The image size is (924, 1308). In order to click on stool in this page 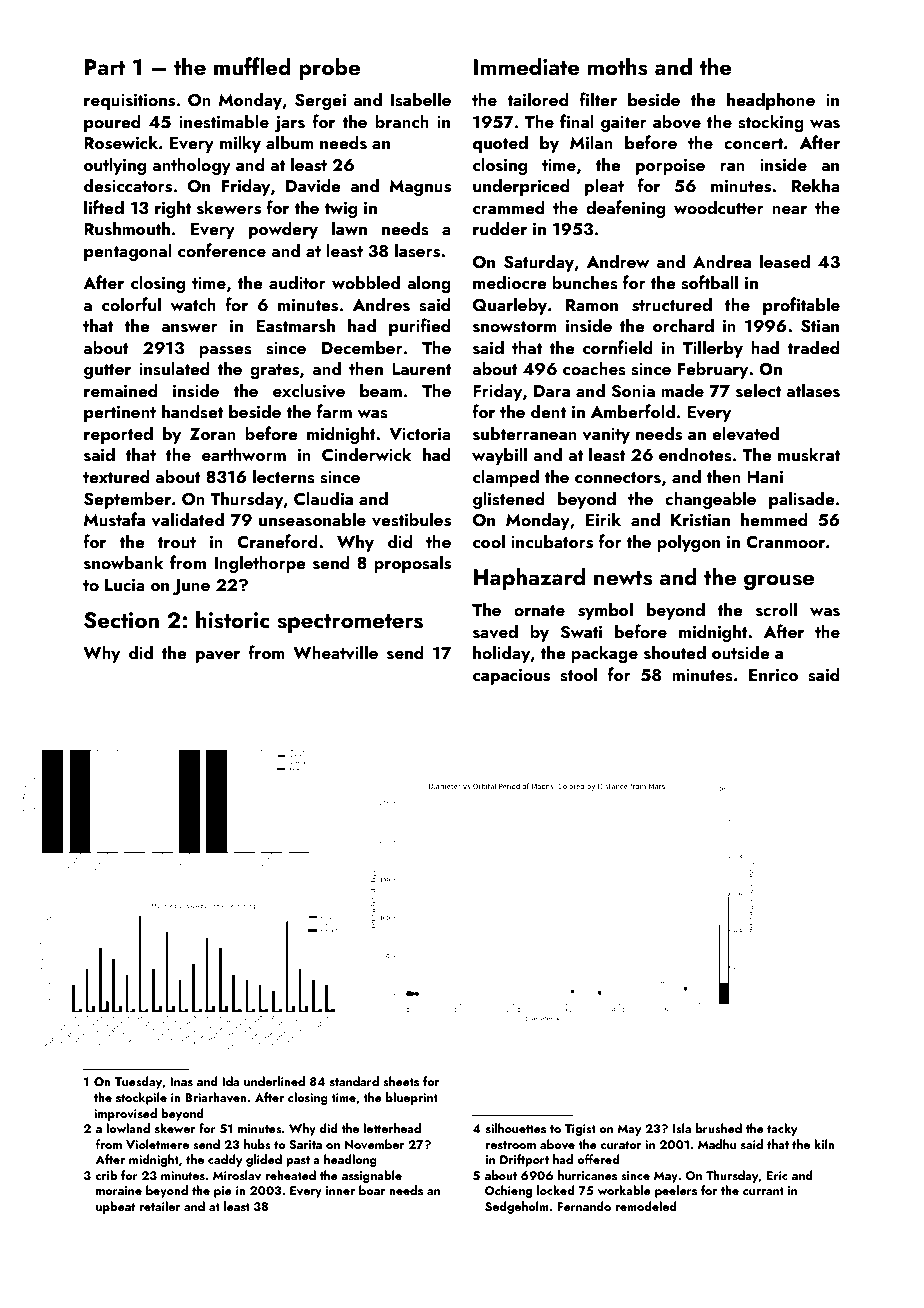, I will do `click(578, 674)`.
